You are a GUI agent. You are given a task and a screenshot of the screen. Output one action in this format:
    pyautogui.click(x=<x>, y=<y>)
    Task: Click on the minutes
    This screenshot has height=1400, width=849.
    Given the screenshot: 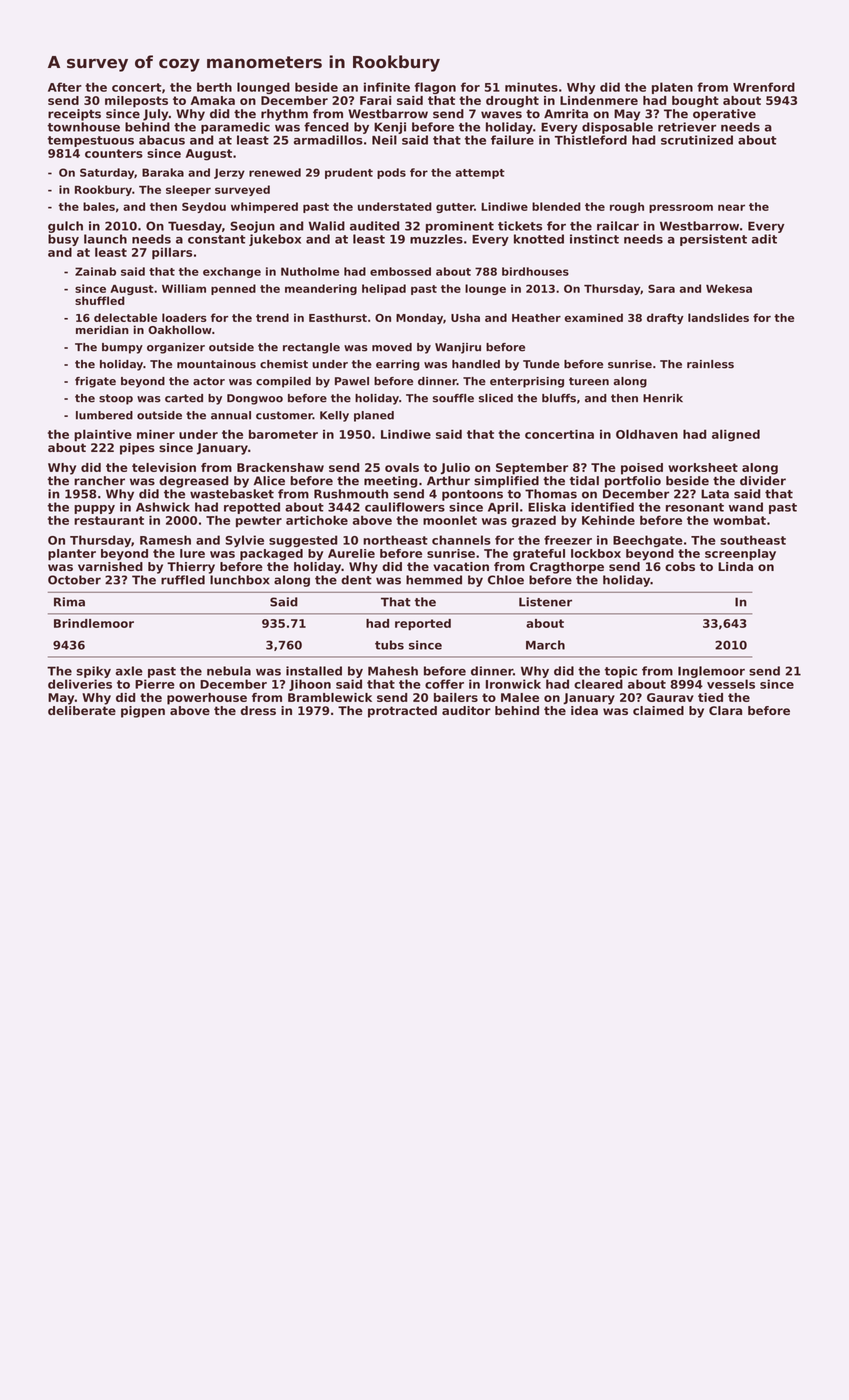 What is the action you would take?
    pyautogui.click(x=531, y=87)
